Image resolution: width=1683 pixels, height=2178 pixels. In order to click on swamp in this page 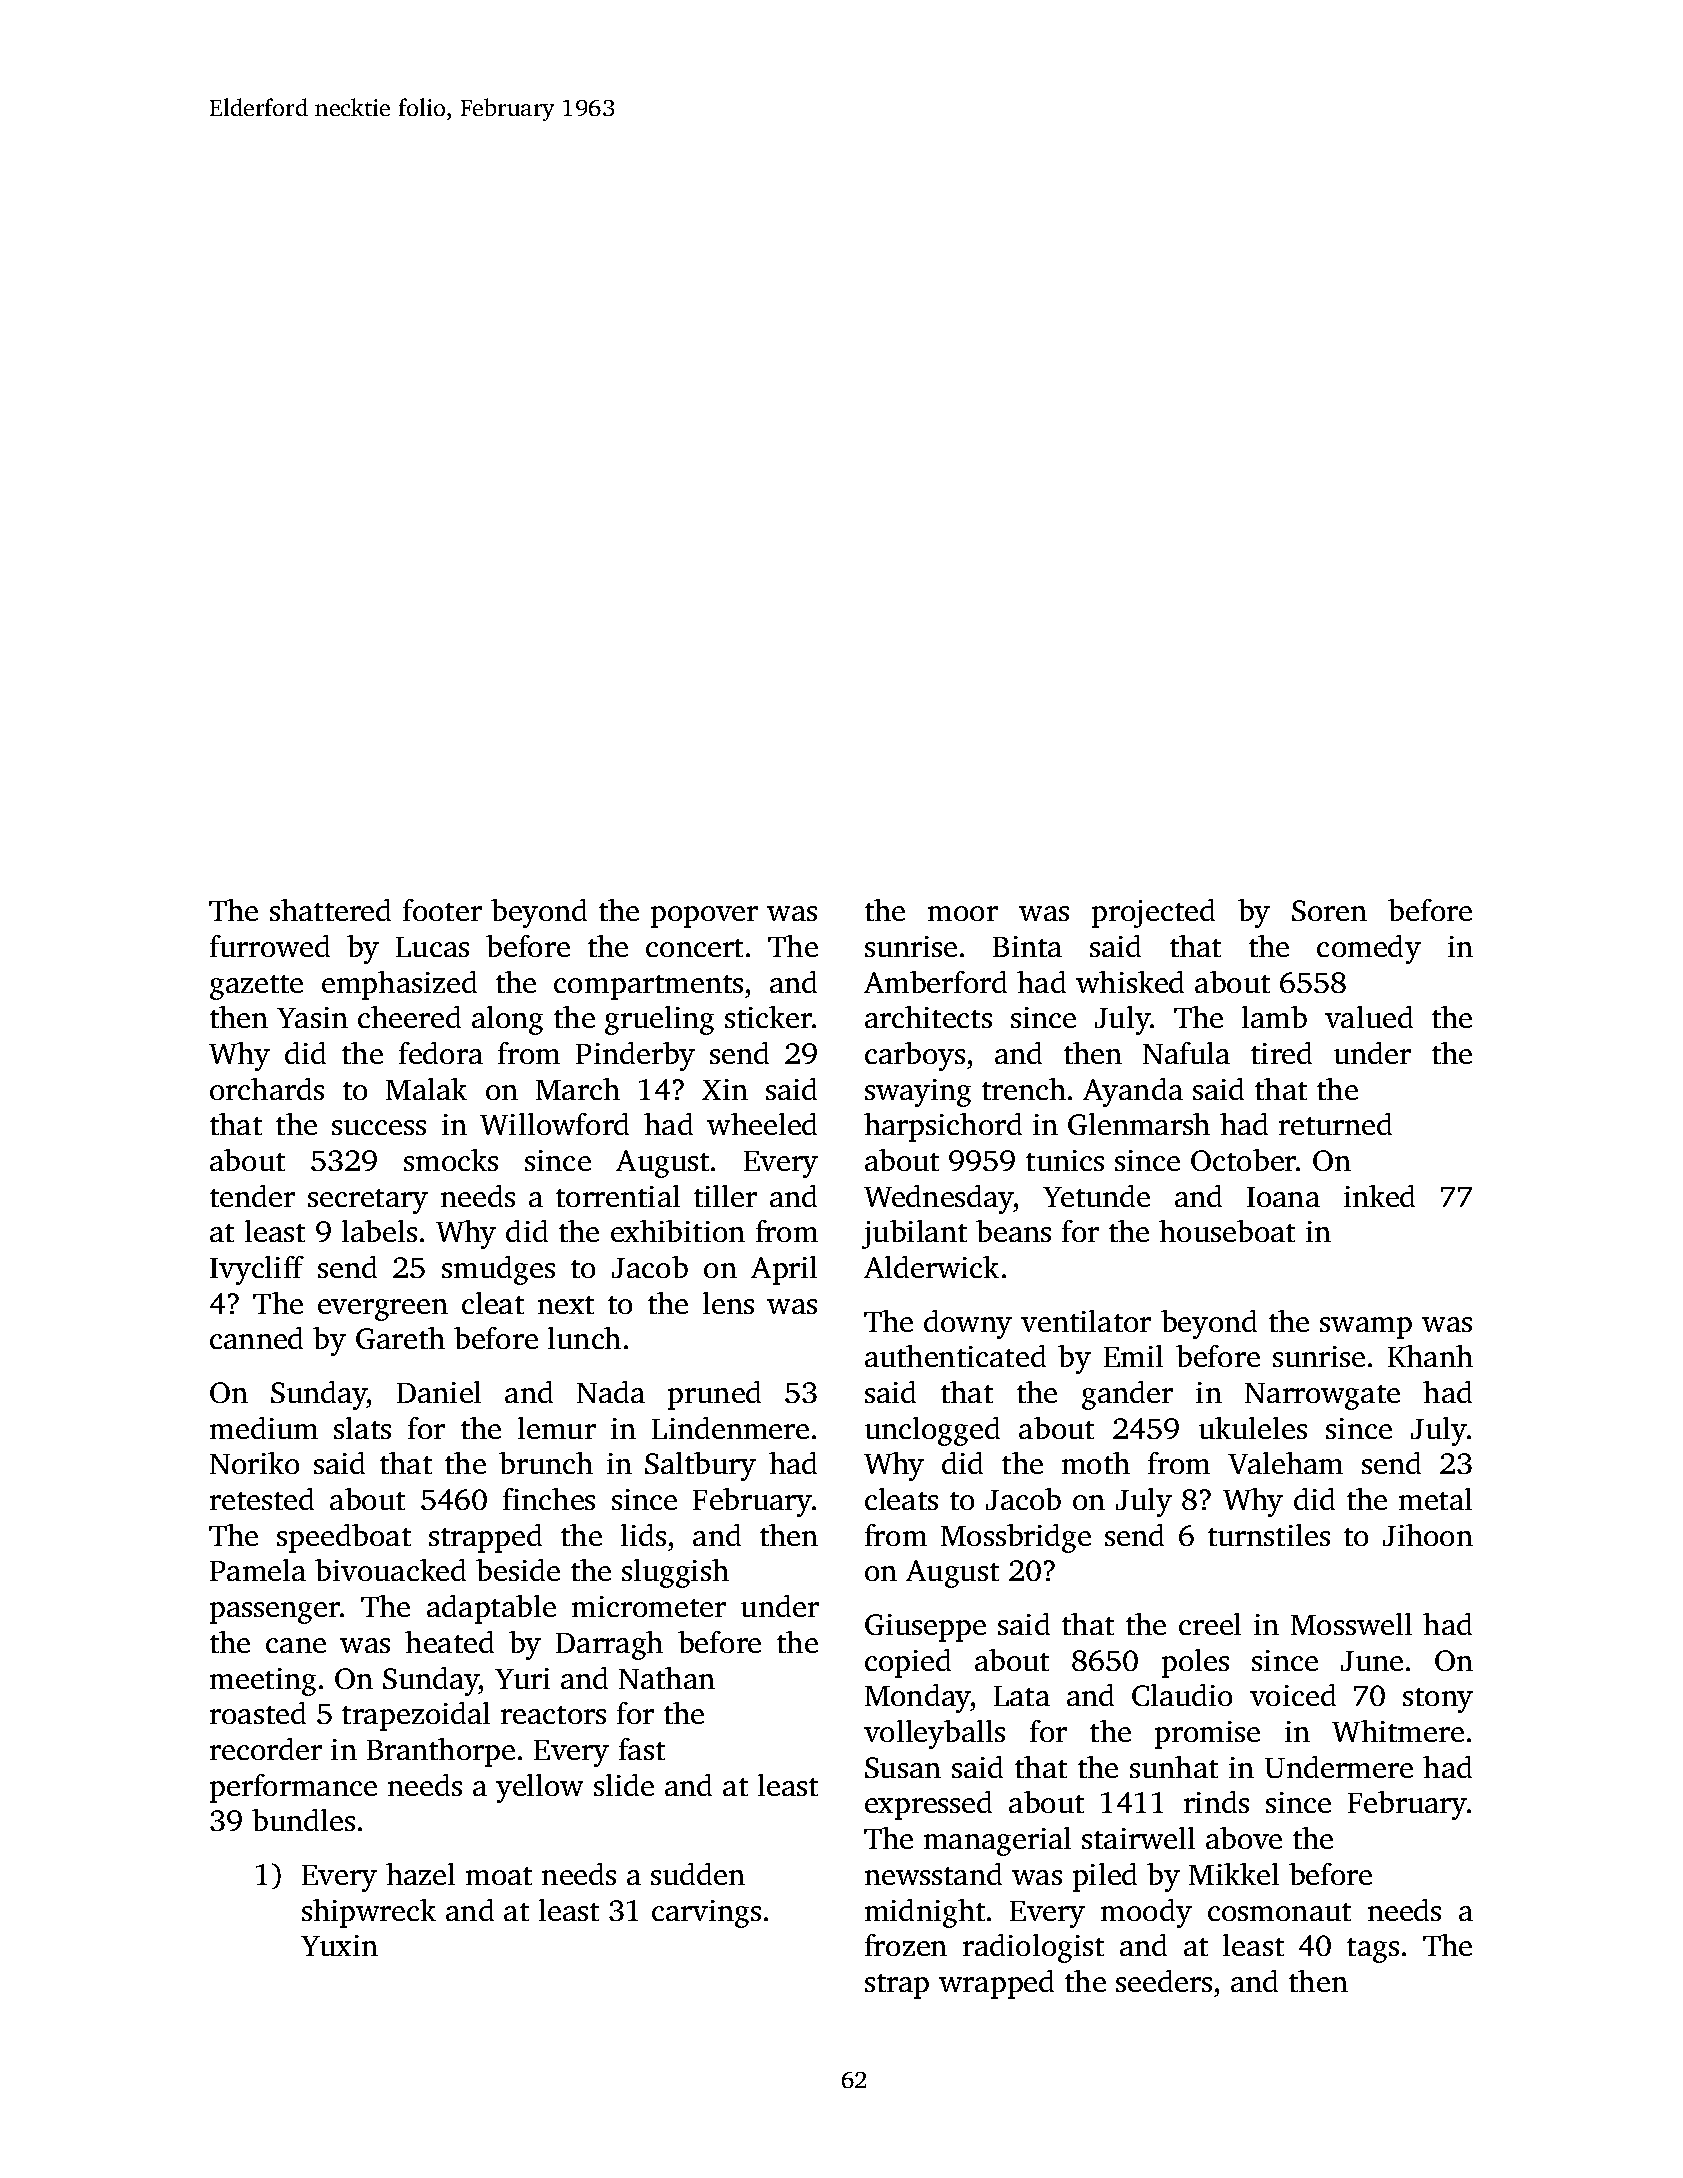, I will do `click(1366, 1328)`.
